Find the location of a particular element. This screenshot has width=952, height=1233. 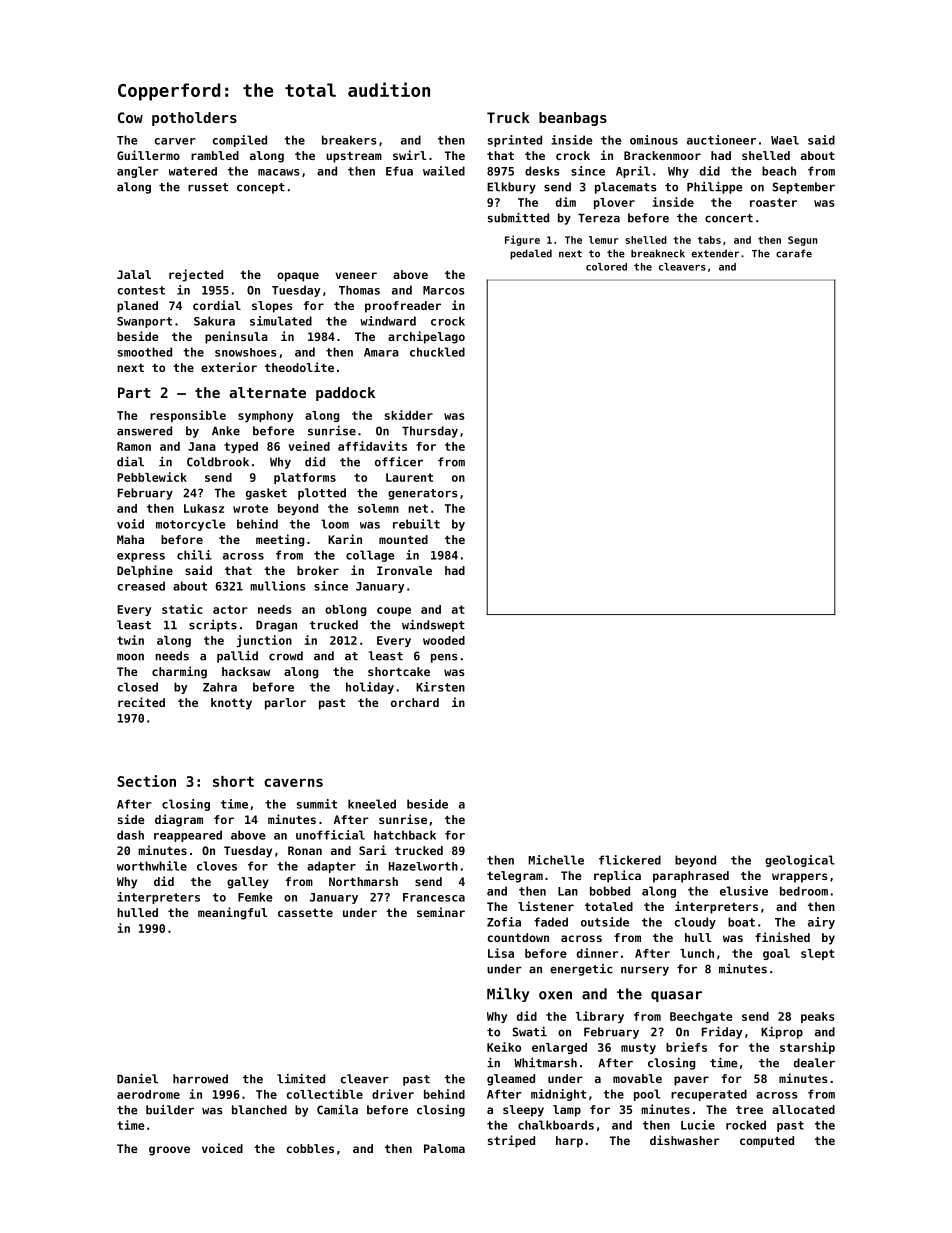

Wael is located at coordinates (785, 140).
